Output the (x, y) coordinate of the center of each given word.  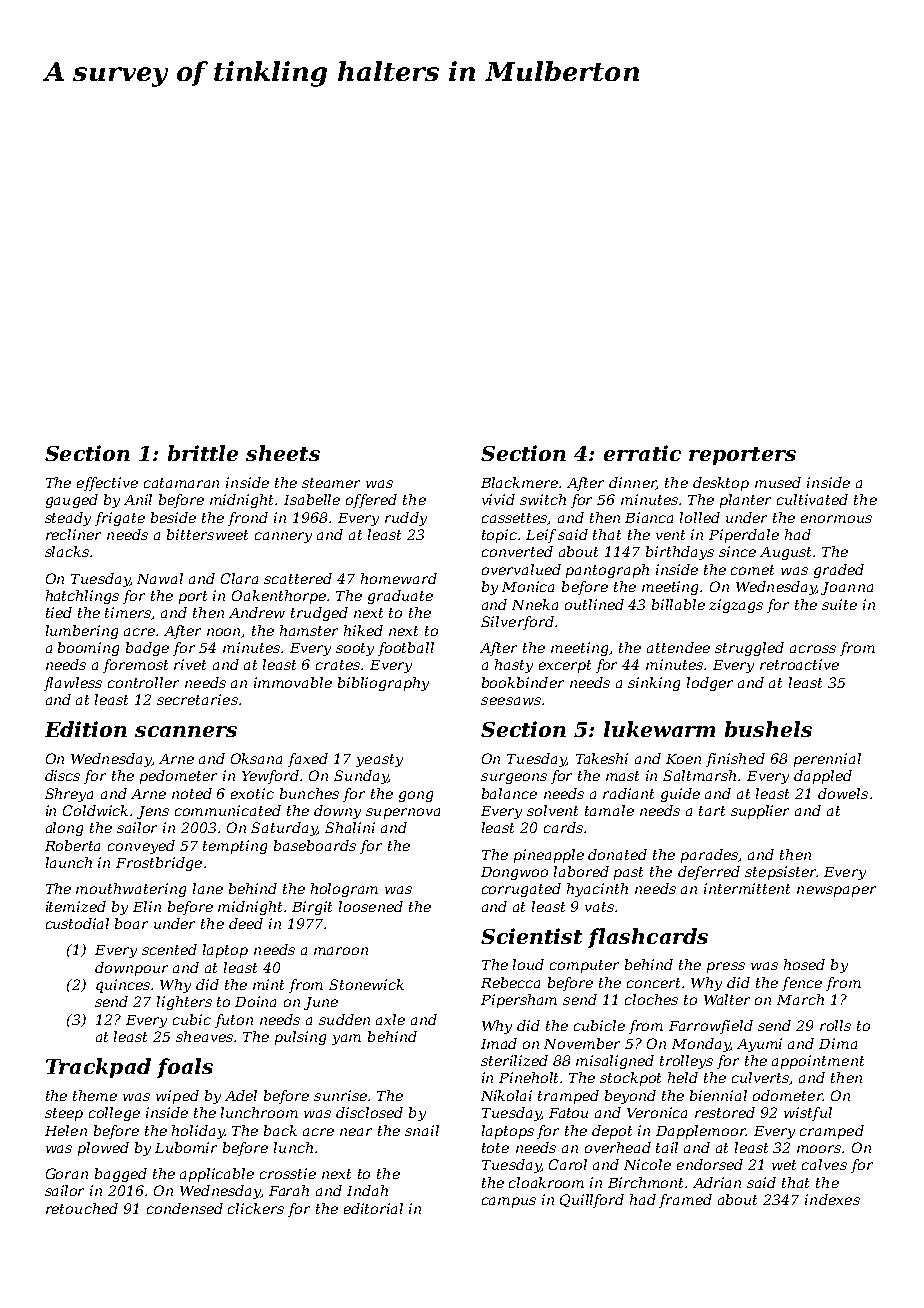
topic (499, 536)
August (785, 553)
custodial (77, 923)
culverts (761, 1078)
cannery (283, 537)
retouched (82, 1208)
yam (346, 1039)
